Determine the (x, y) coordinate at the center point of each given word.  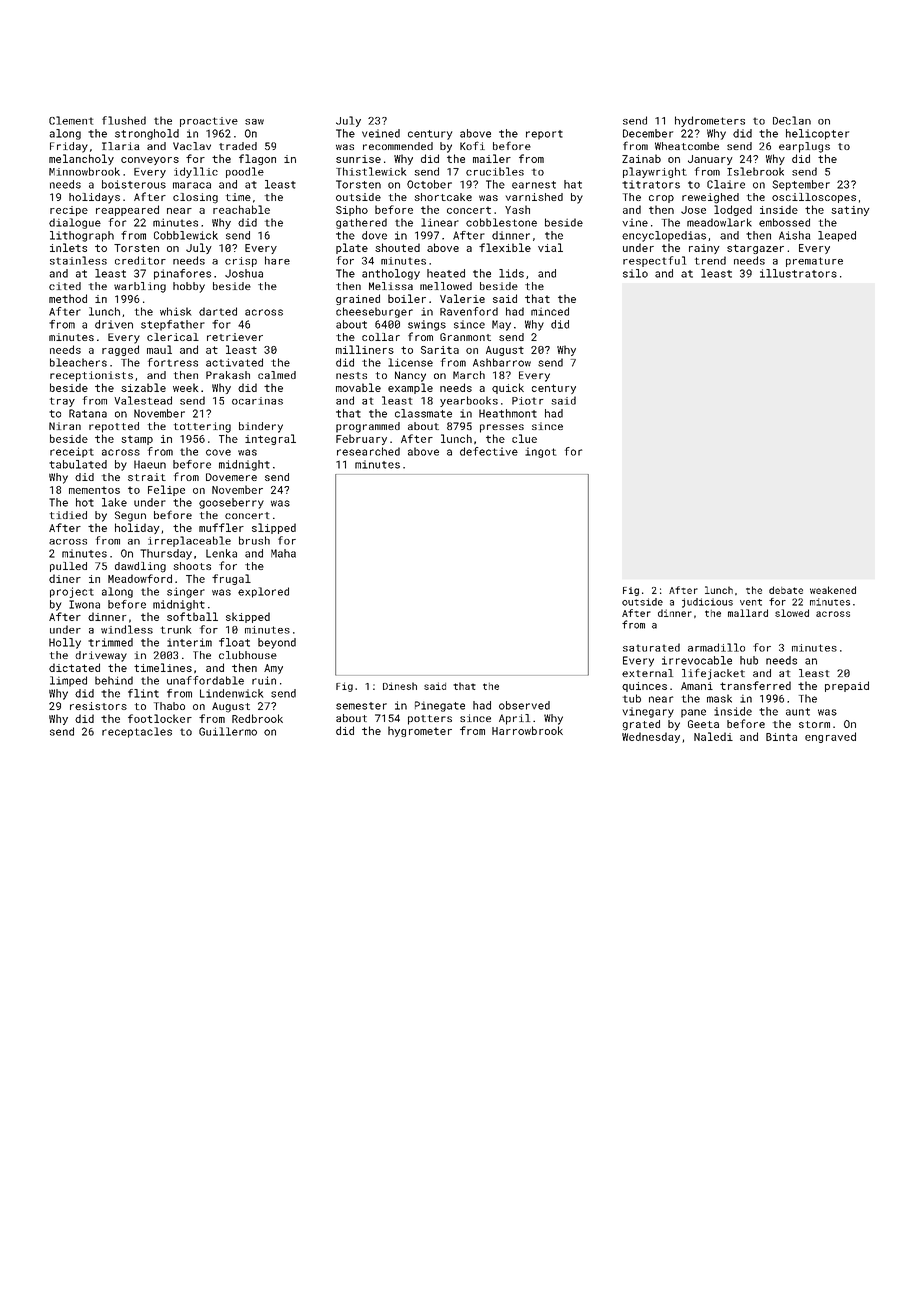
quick (508, 388)
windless (127, 629)
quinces (644, 687)
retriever (235, 337)
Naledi (713, 736)
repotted (114, 427)
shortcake (443, 197)
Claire (726, 184)
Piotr (527, 401)
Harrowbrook (527, 730)
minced (550, 311)
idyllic (196, 172)
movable (358, 387)
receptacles (137, 732)
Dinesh (400, 686)
